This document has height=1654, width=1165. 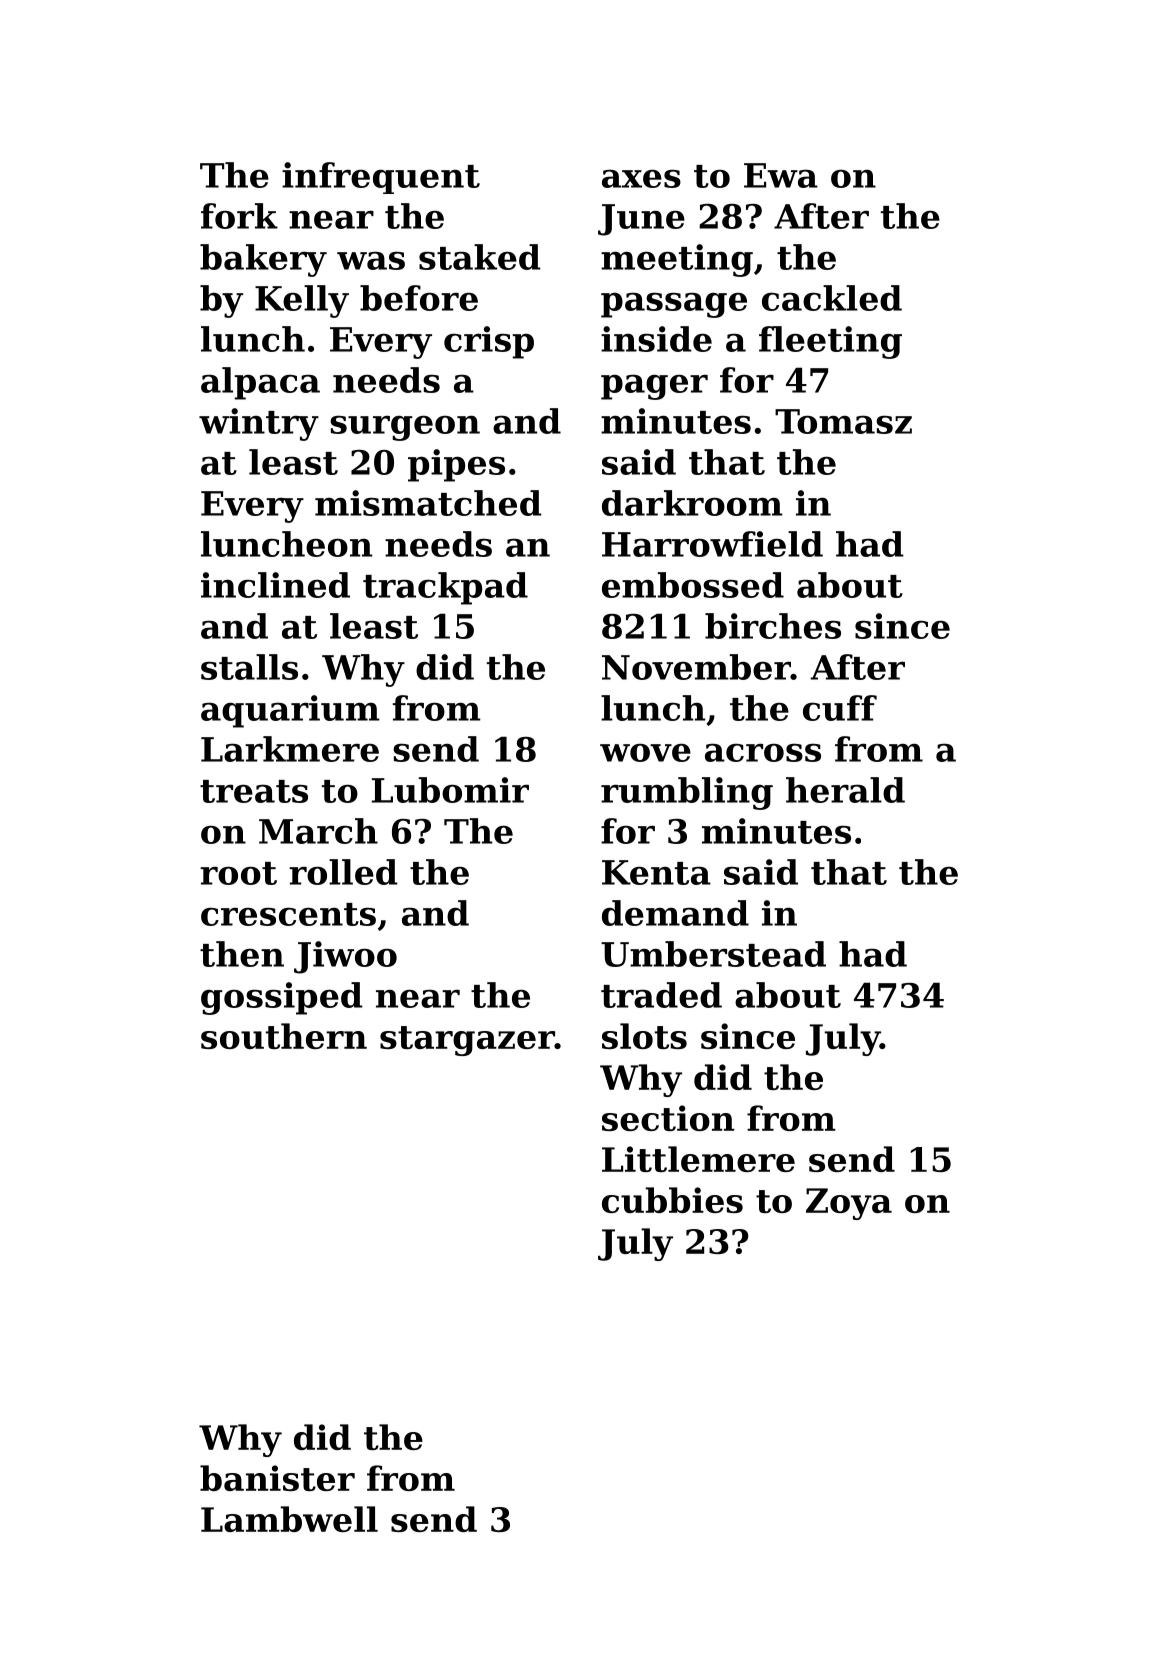 What do you see at coordinates (849, 1204) in the document?
I see `Zoya` at bounding box center [849, 1204].
